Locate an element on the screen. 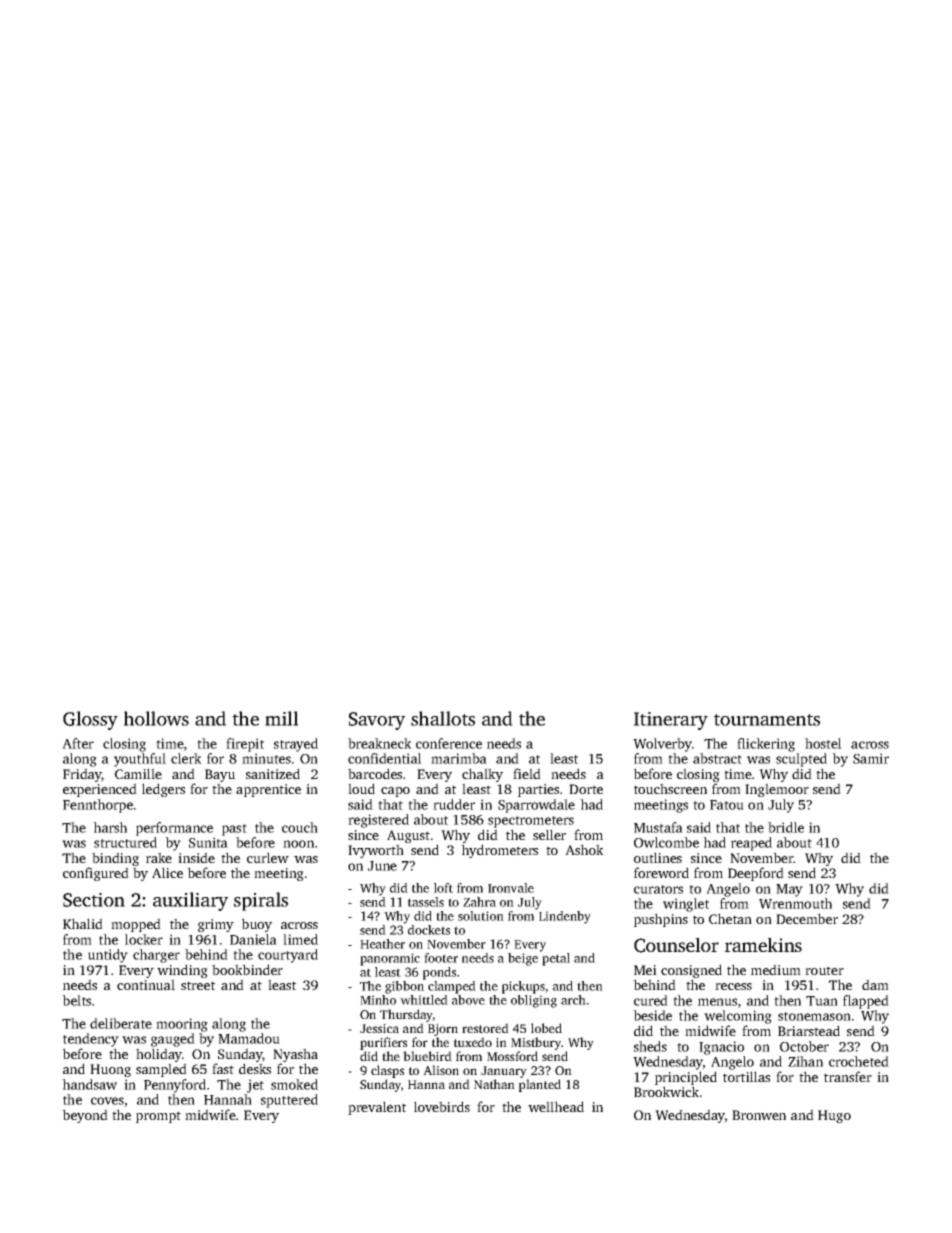  registered is located at coordinates (378, 821).
